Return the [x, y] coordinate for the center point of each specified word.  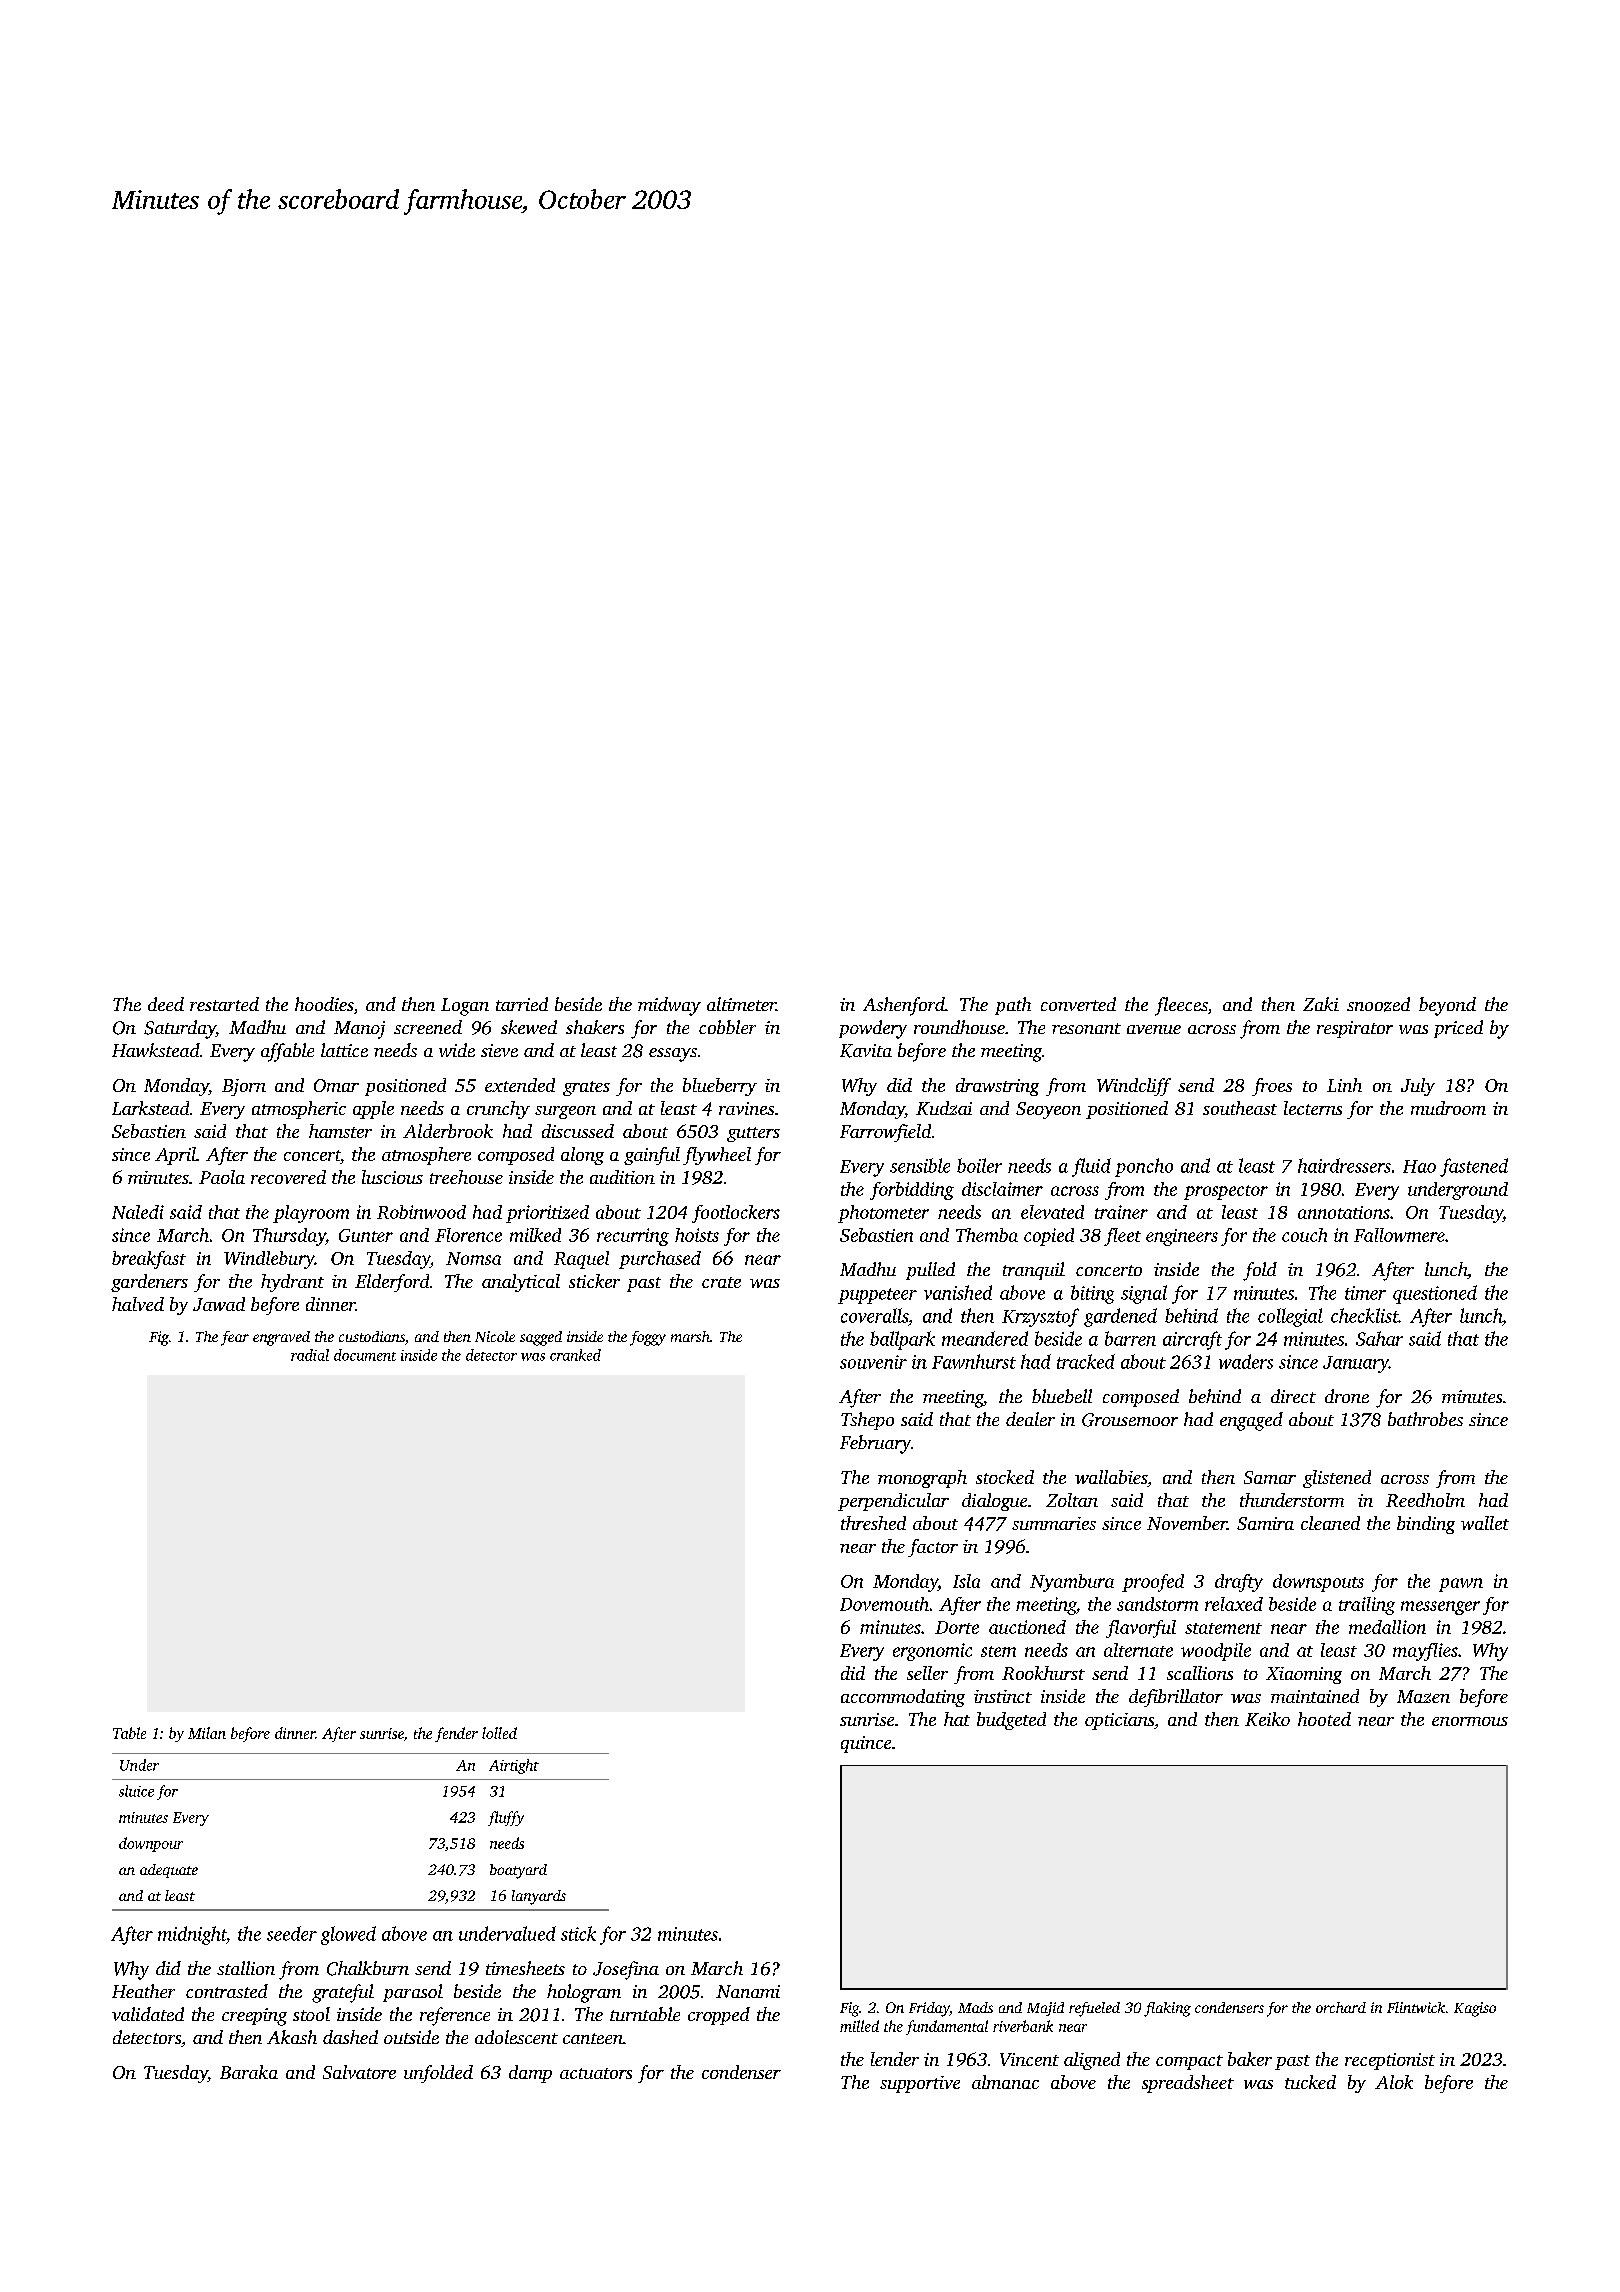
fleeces [1181, 1006]
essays [673, 1055]
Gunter [366, 1235]
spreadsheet [1188, 2084]
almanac [1005, 2082]
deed [166, 1004]
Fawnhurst [974, 1361]
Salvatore [359, 2072]
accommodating [903, 1698]
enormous [1470, 1721]
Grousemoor [1130, 1420]
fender [456, 1734]
